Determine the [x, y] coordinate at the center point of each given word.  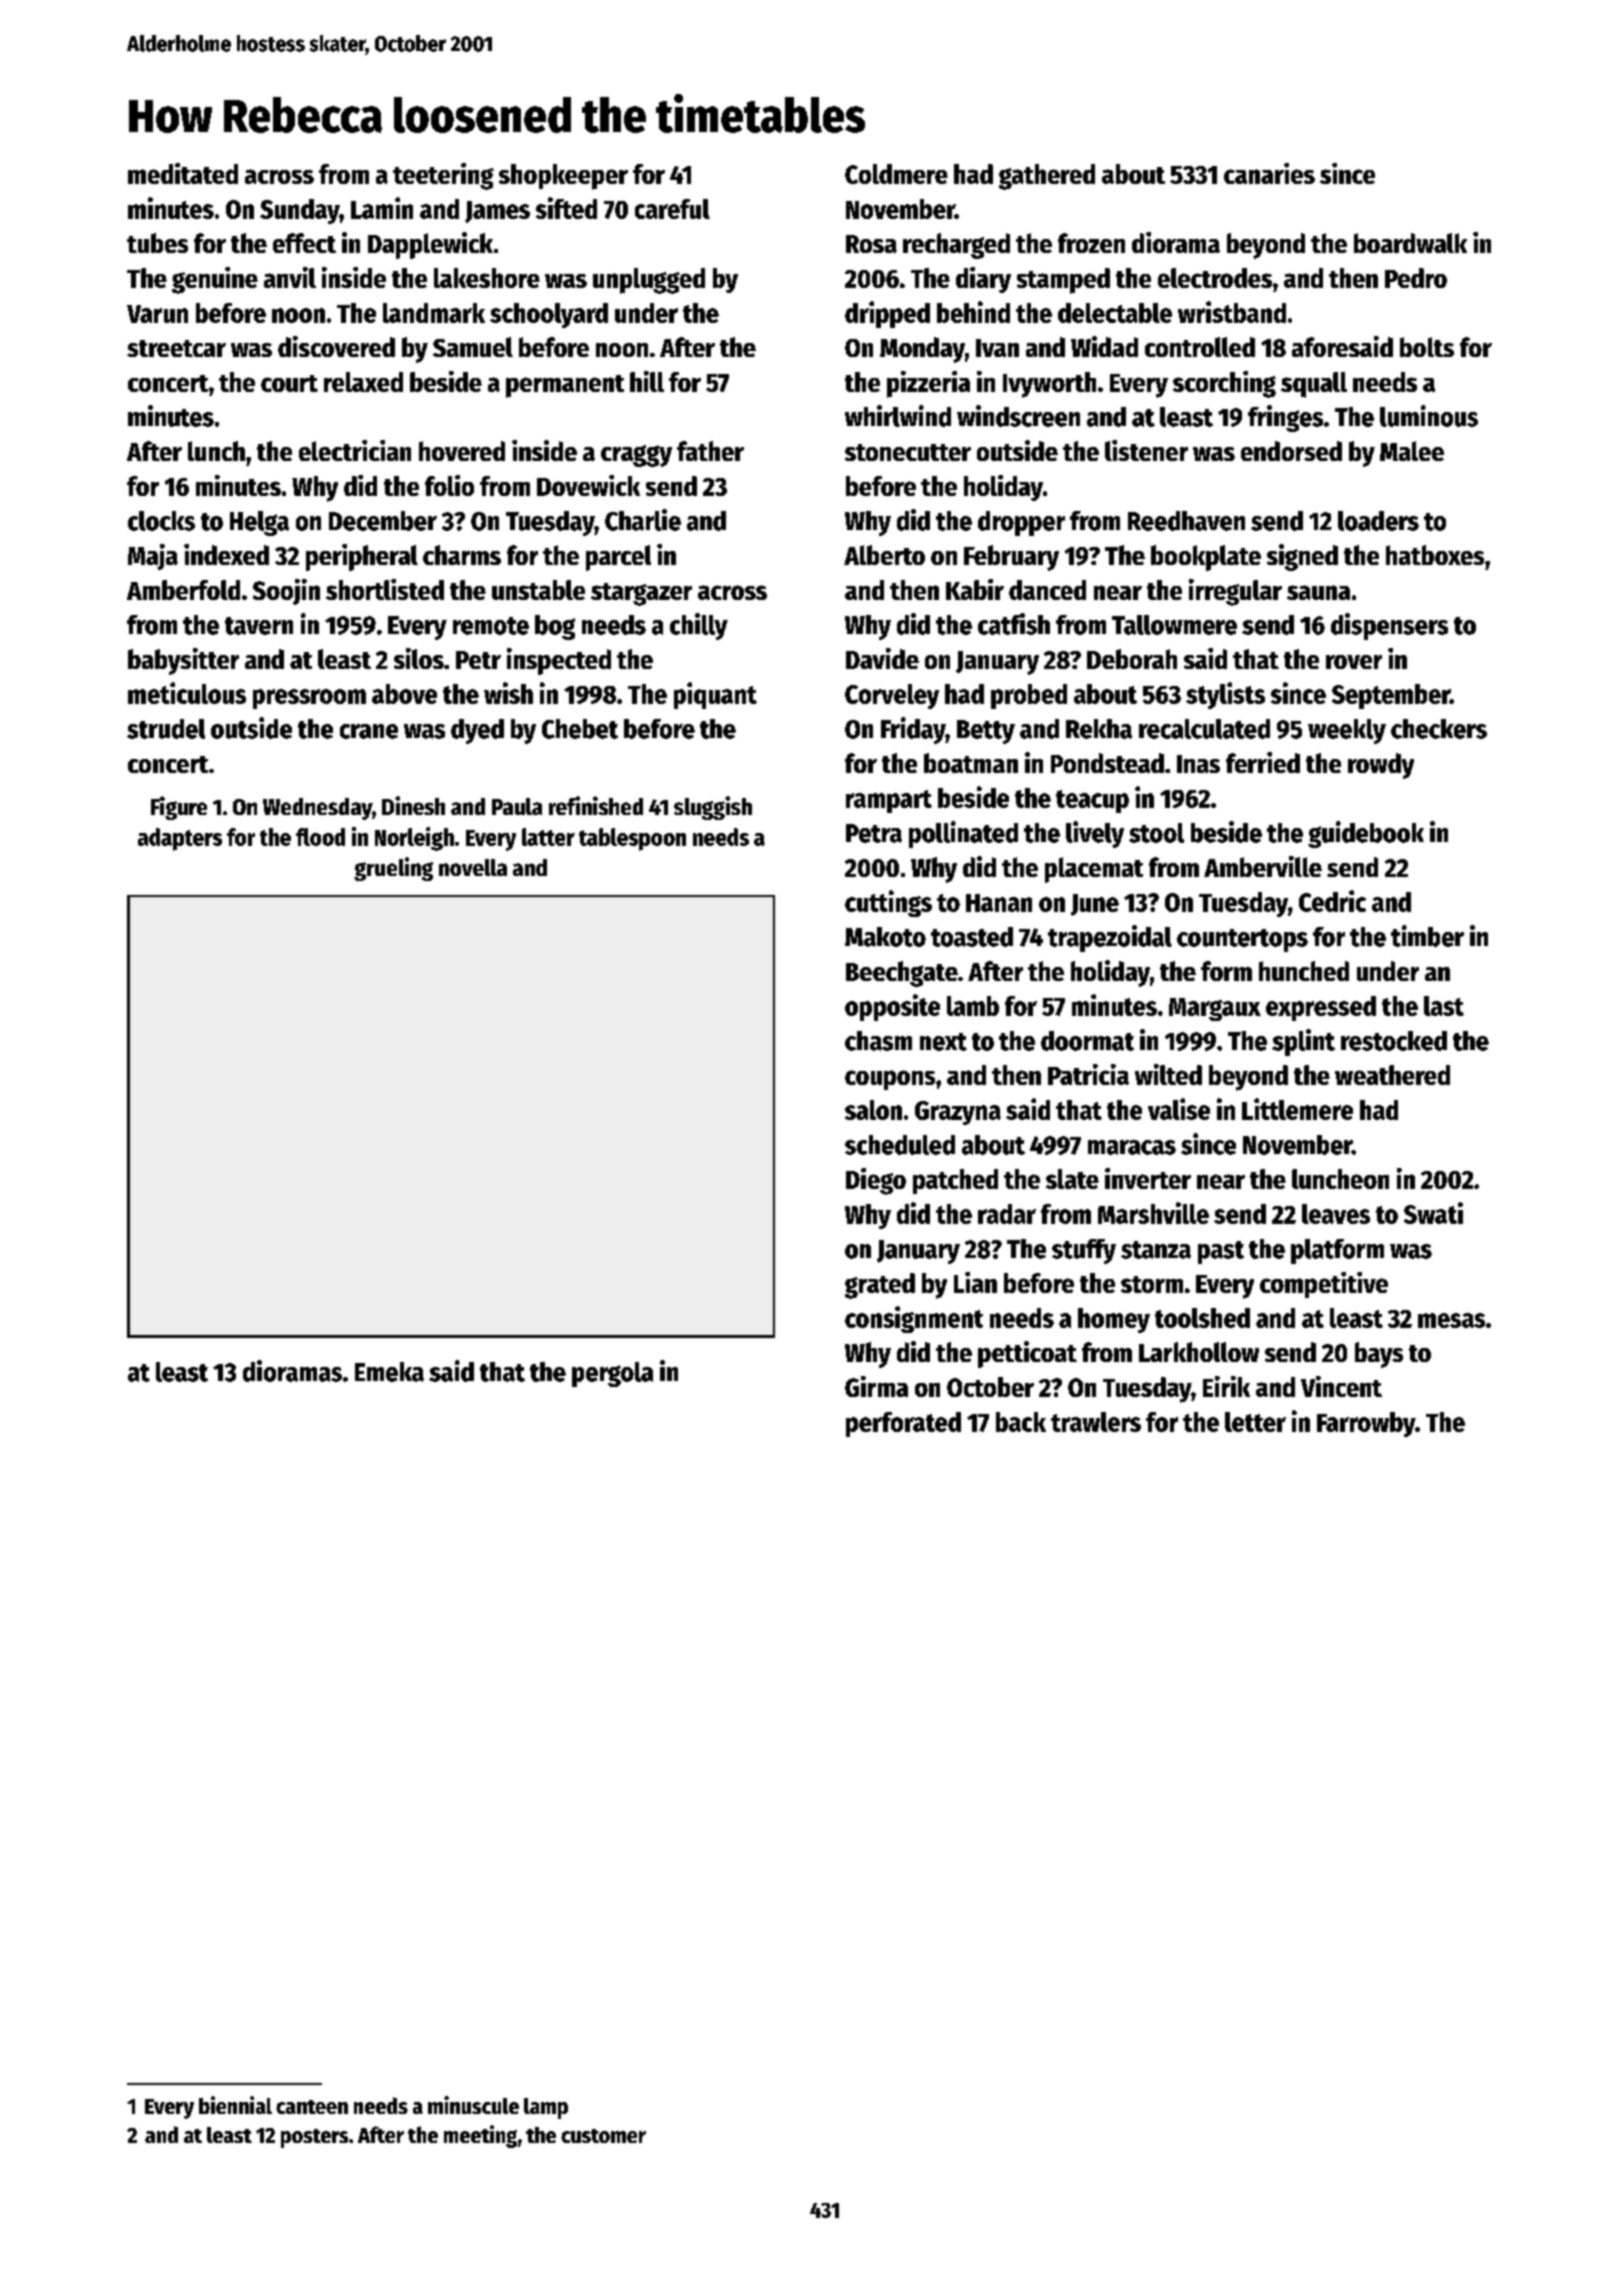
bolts [1427, 347]
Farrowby [1366, 1424]
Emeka [389, 1372]
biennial [235, 2105]
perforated [903, 1424]
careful [672, 209]
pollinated [963, 834]
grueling [393, 869]
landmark [434, 313]
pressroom [309, 699]
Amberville [1263, 866]
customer [603, 2136]
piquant [715, 695]
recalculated [1204, 729]
